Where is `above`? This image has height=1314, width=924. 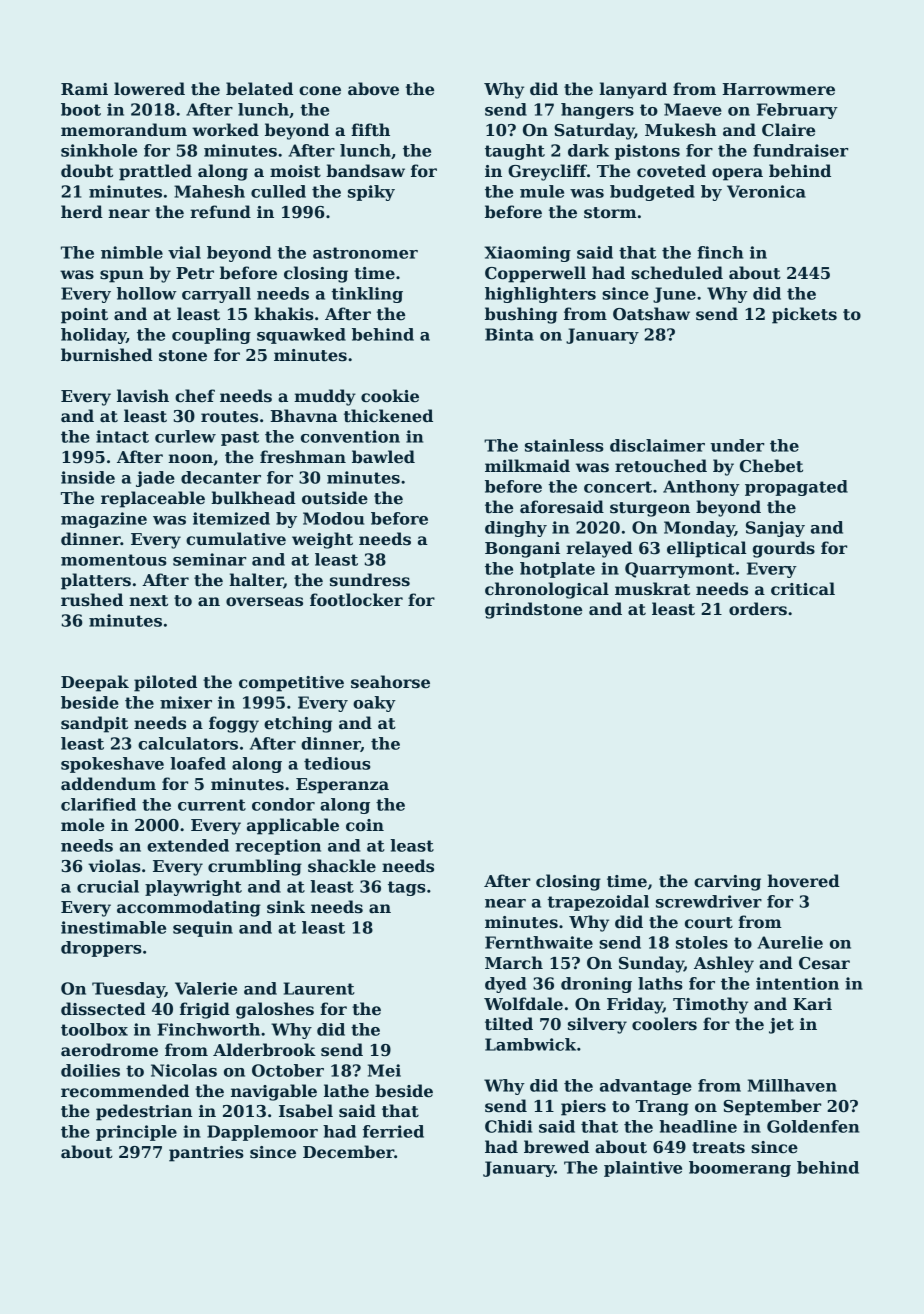 above is located at coordinates (373, 89).
